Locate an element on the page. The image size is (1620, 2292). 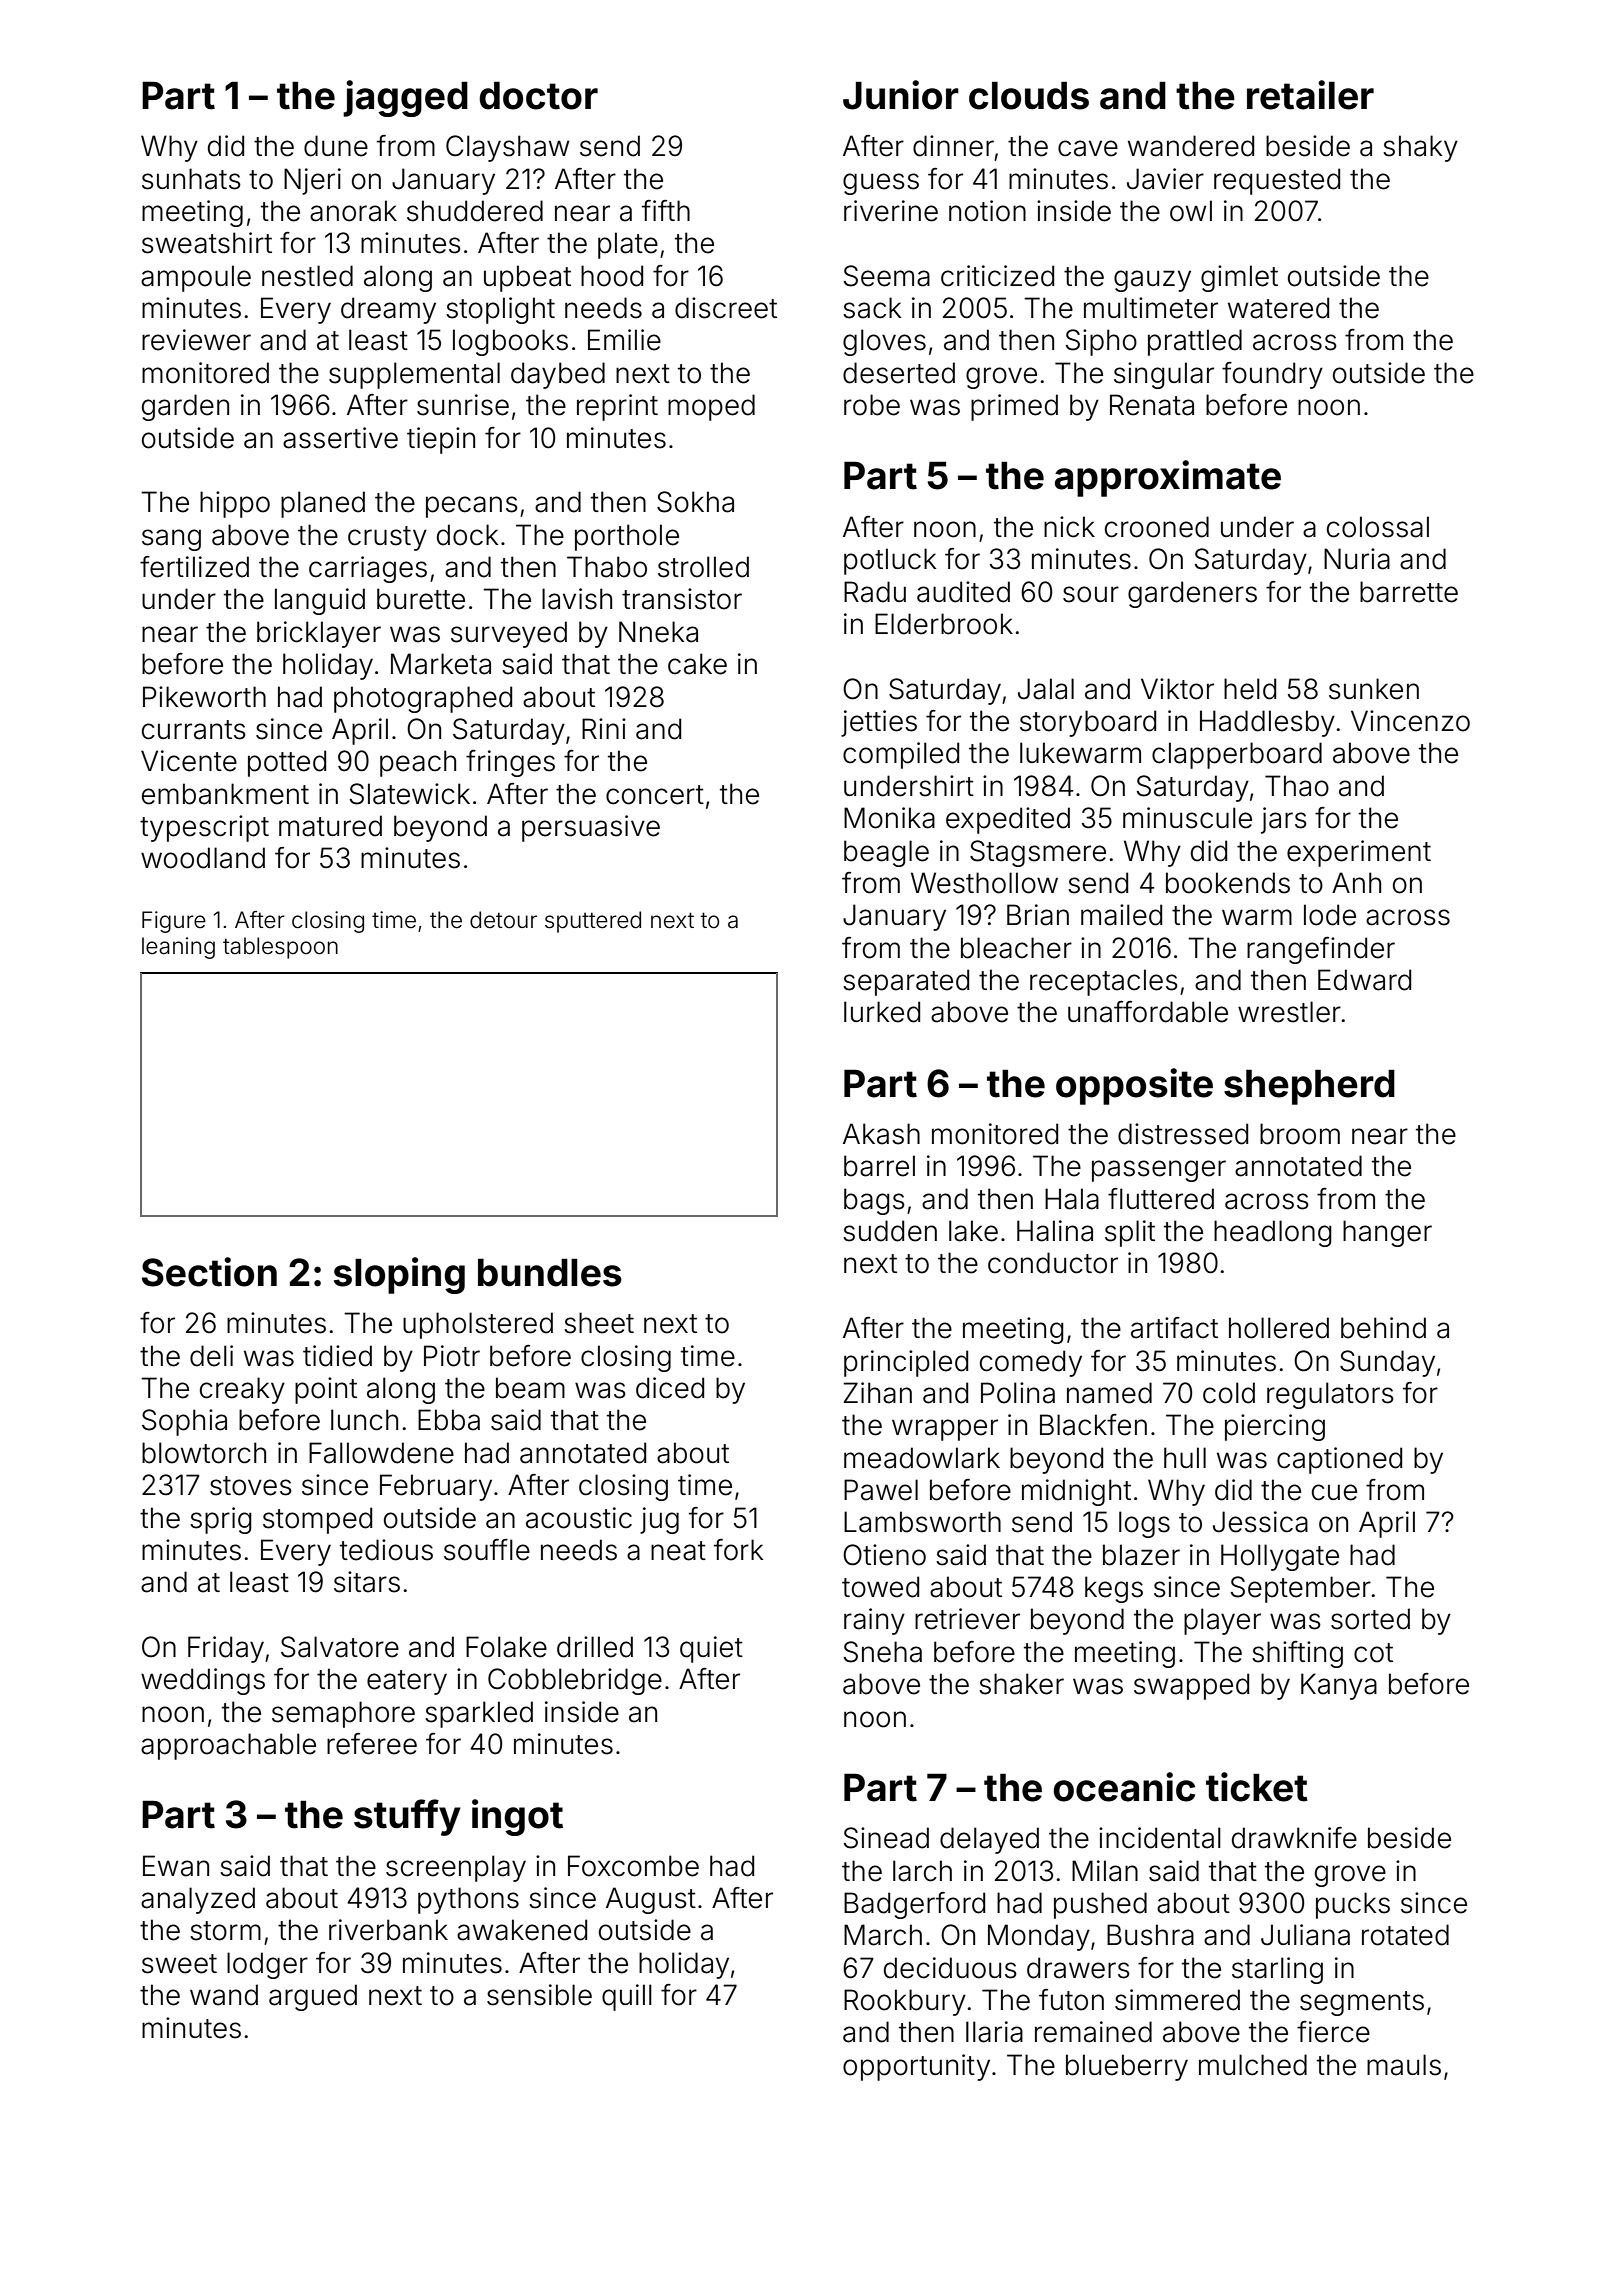
Kanya is located at coordinates (1339, 1686).
